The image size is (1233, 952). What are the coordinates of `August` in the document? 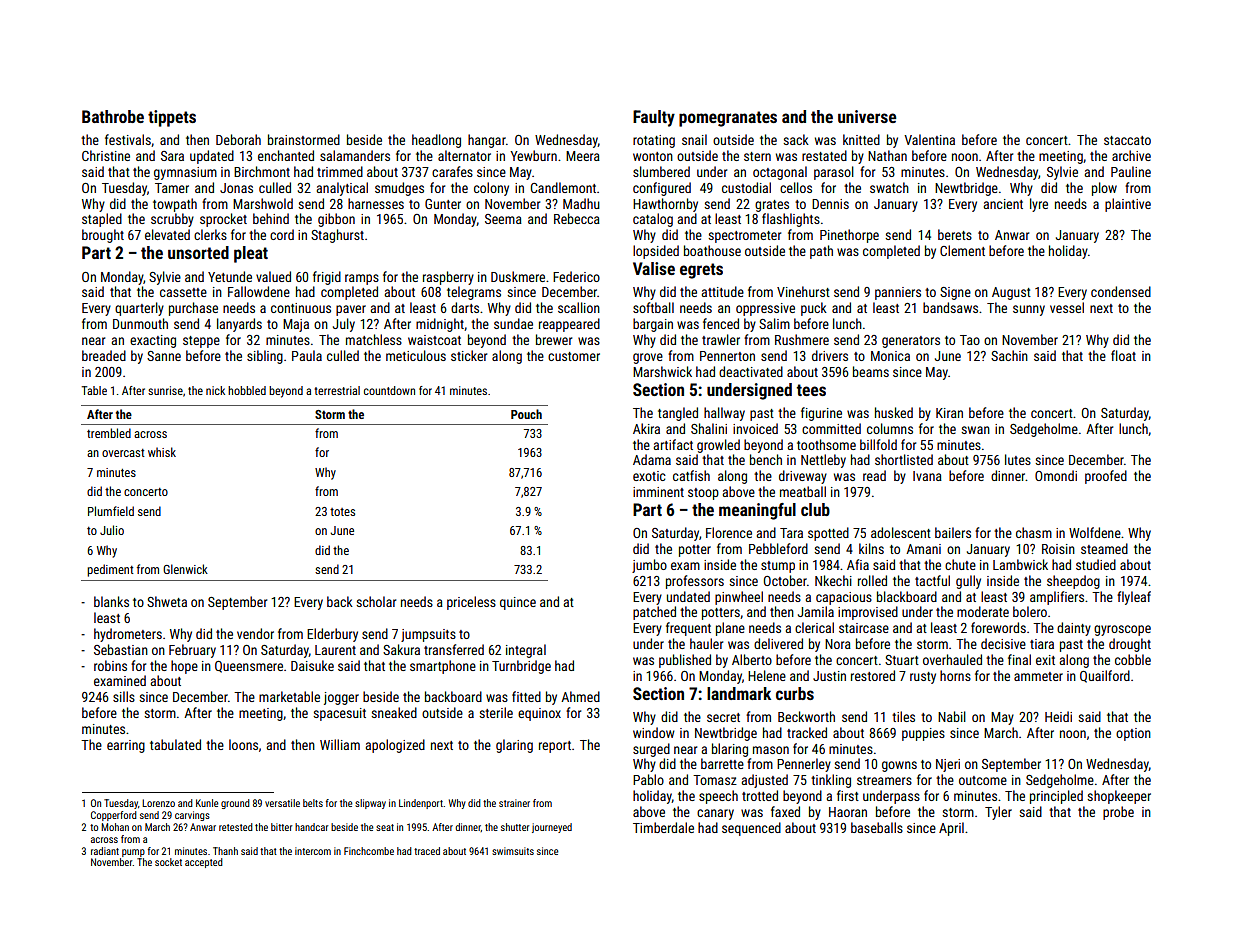 It's located at (1011, 293).
